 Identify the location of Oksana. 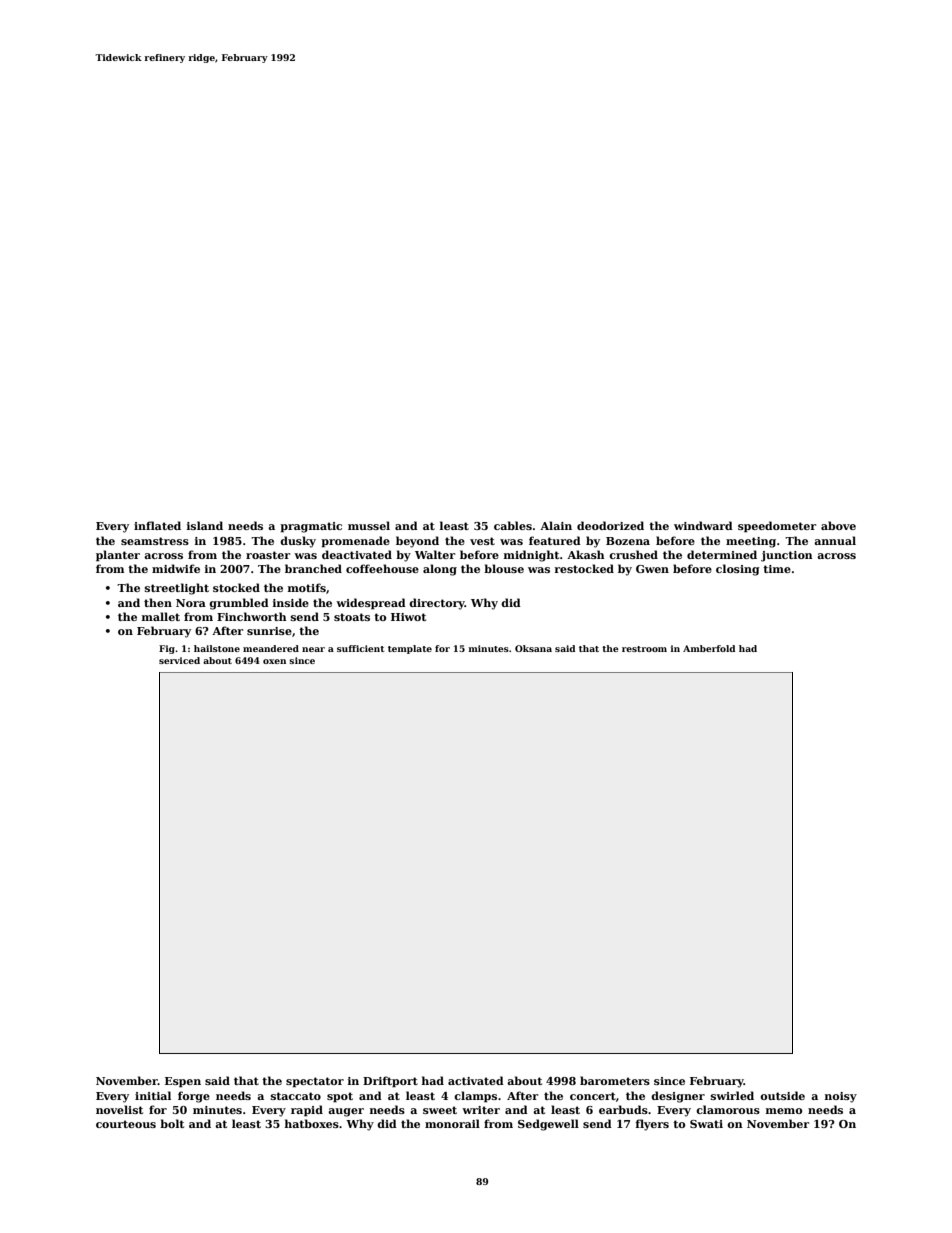
(533, 648).
